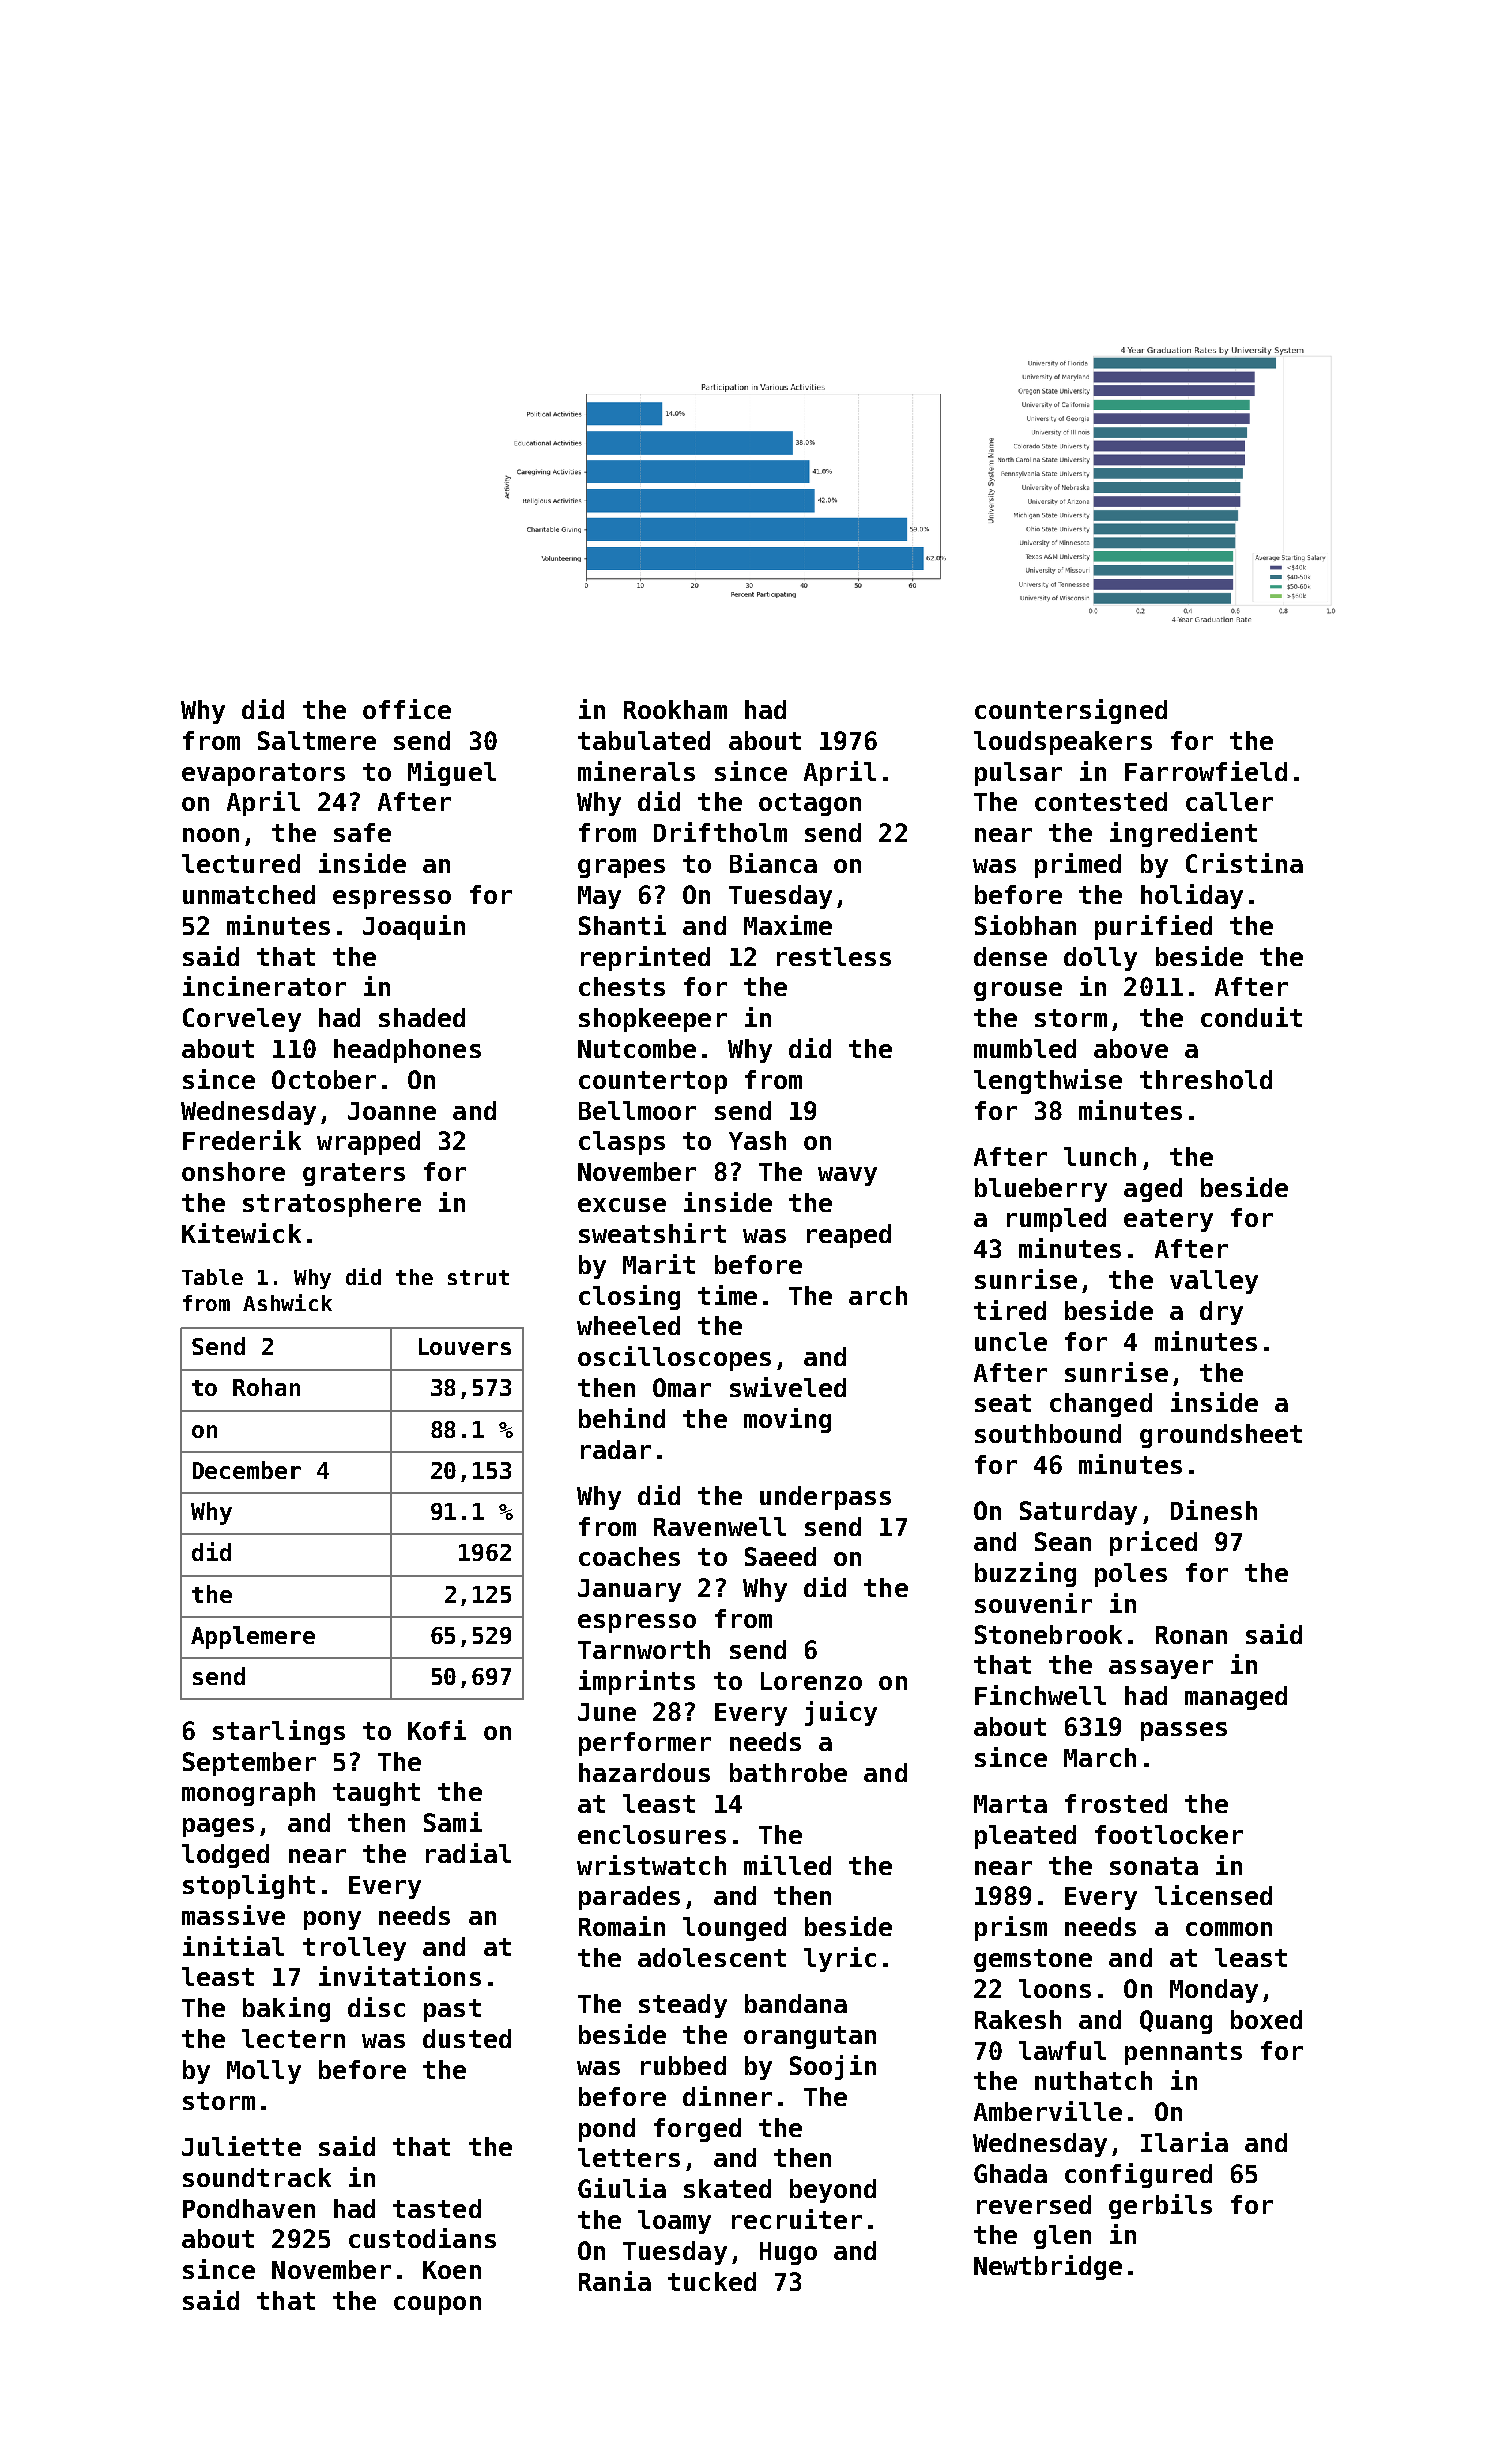  What do you see at coordinates (653, 1020) in the screenshot?
I see `shopkeeper` at bounding box center [653, 1020].
